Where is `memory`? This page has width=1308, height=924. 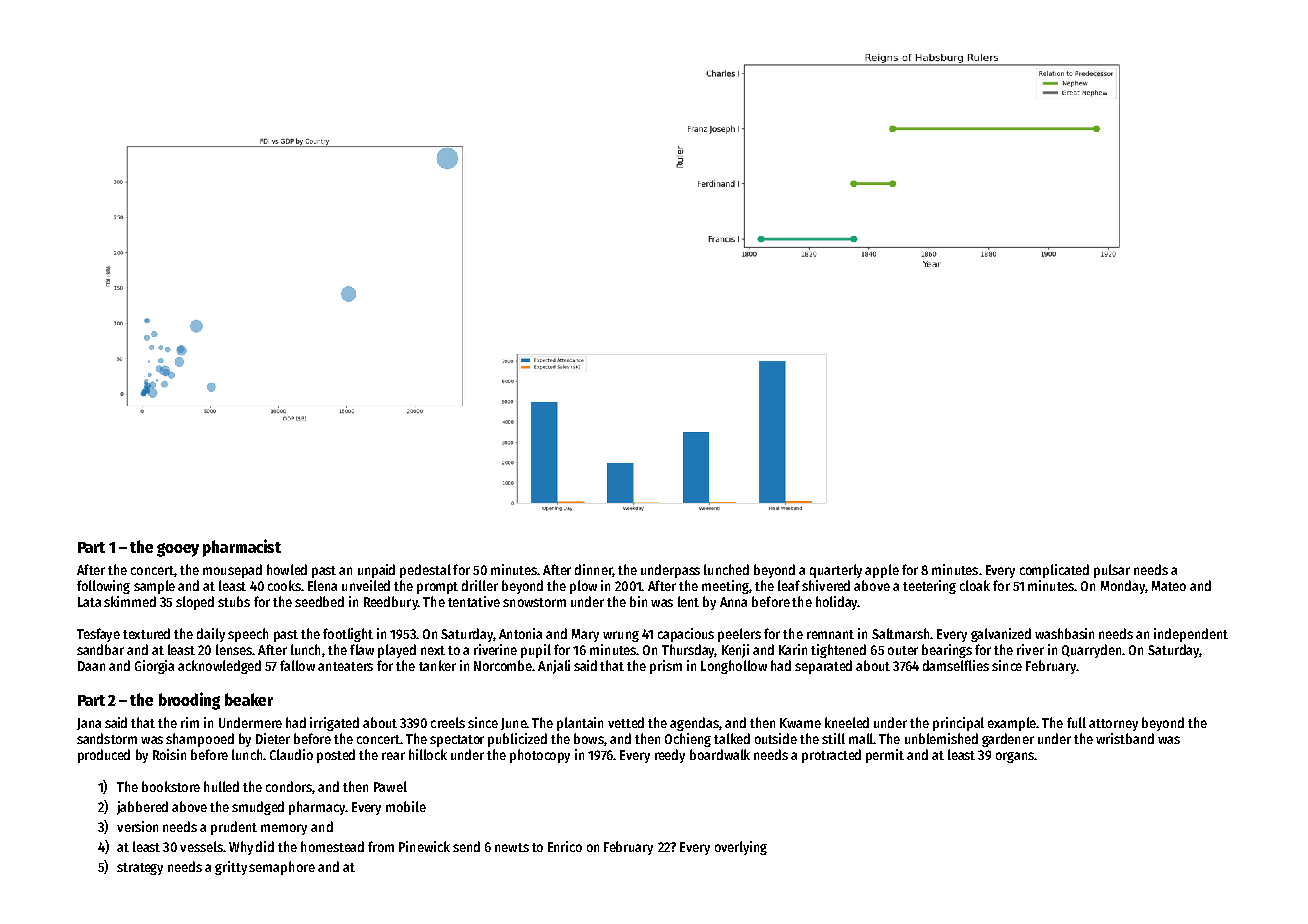 memory is located at coordinates (284, 829).
